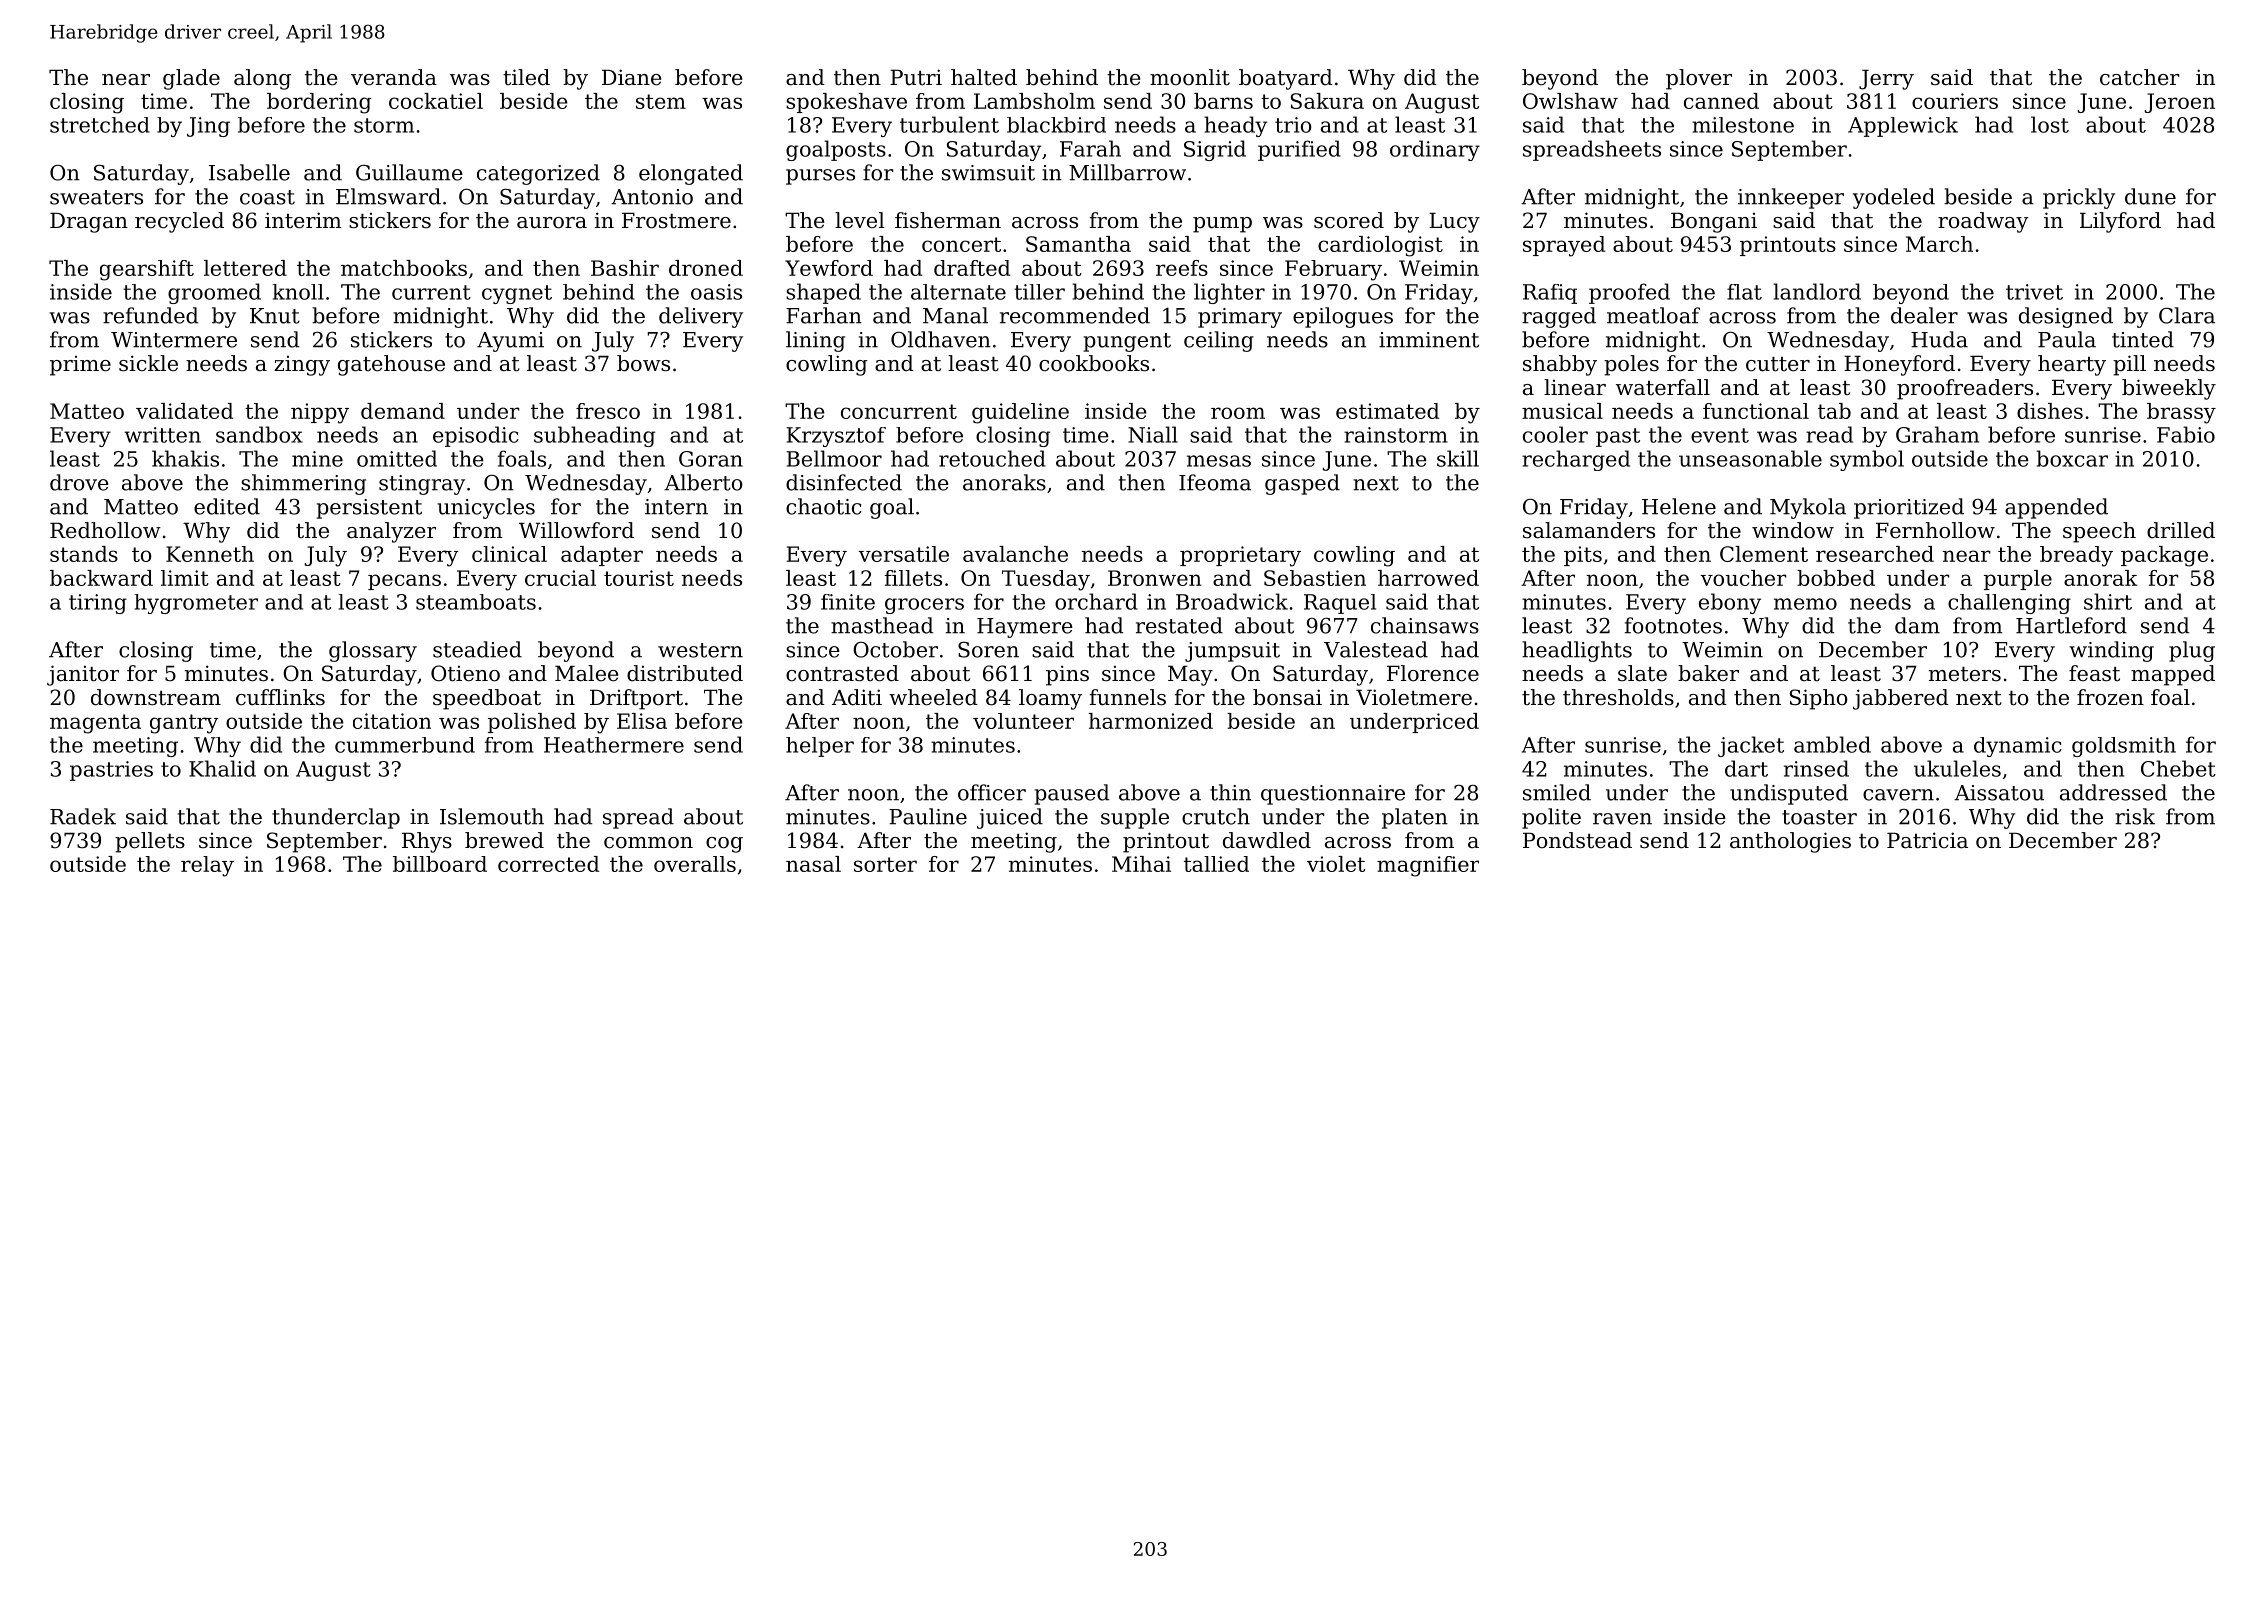 This page has height=1601, width=2265. What do you see at coordinates (836, 437) in the page?
I see `Krzysztof` at bounding box center [836, 437].
